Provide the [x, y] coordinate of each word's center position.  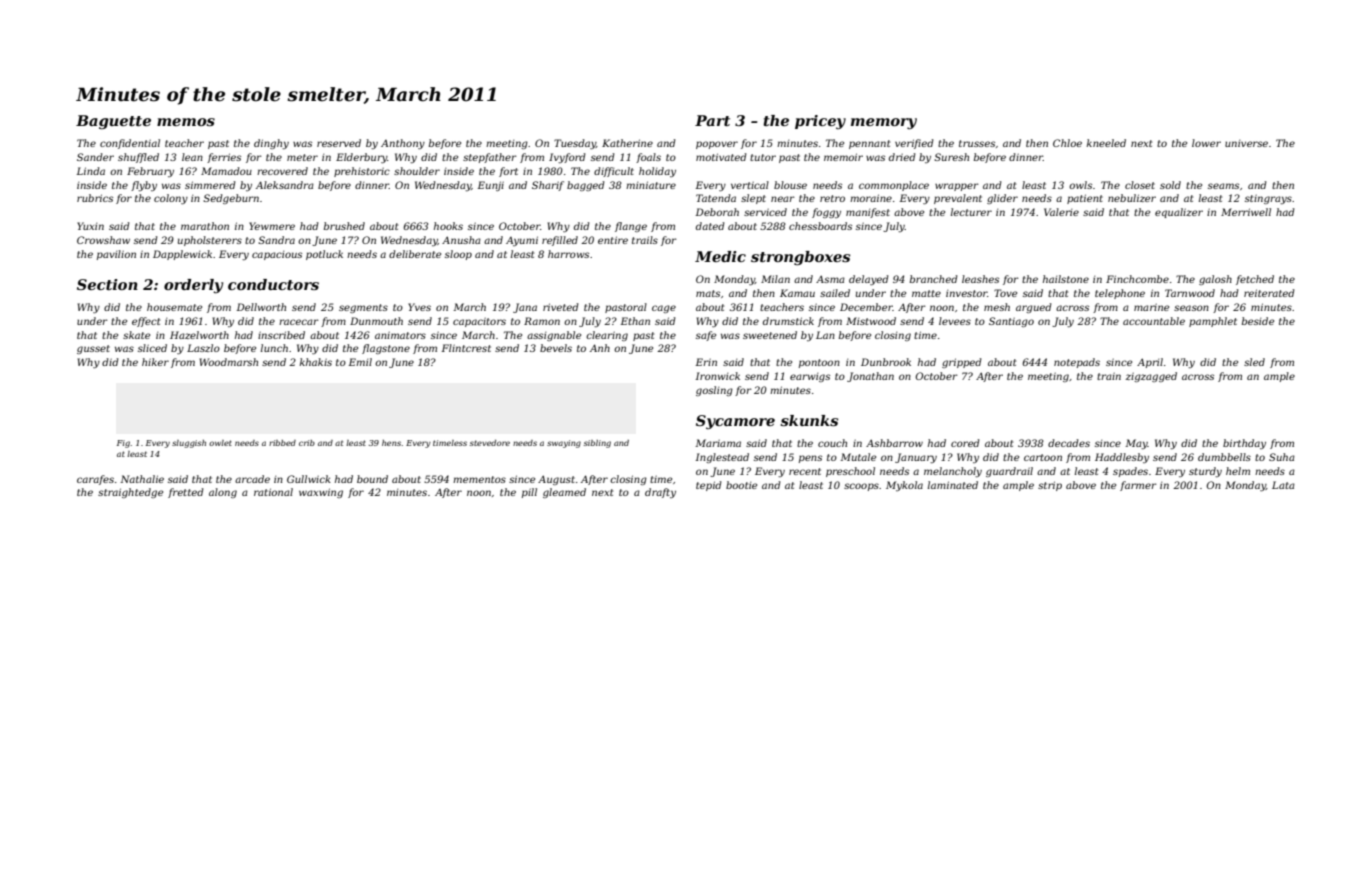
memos [186, 122]
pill [529, 493]
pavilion [116, 255]
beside [1258, 321]
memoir [843, 157]
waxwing [321, 493]
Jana [525, 308]
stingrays [1268, 199]
